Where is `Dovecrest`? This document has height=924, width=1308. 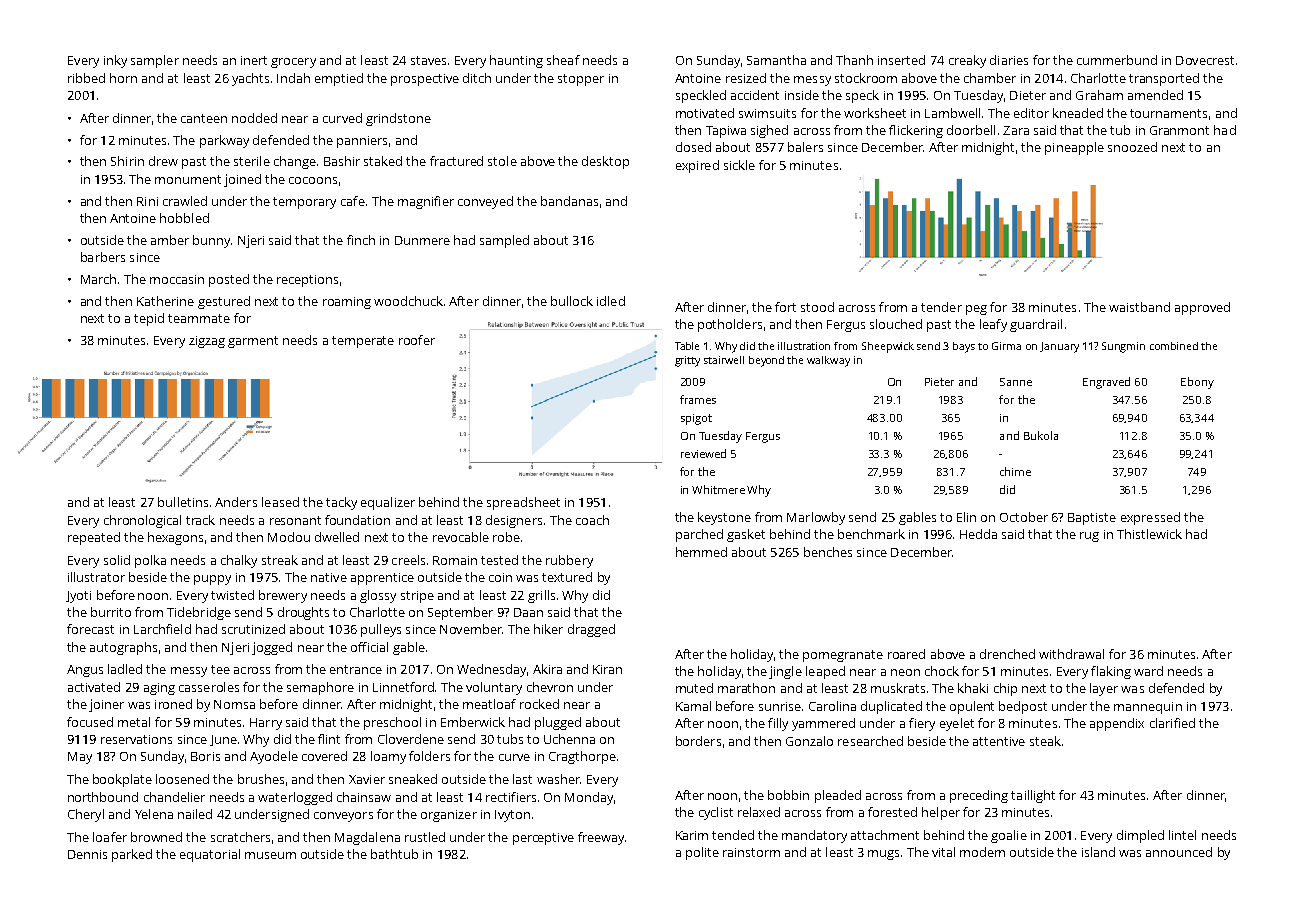 Dovecrest is located at coordinates (1205, 60).
